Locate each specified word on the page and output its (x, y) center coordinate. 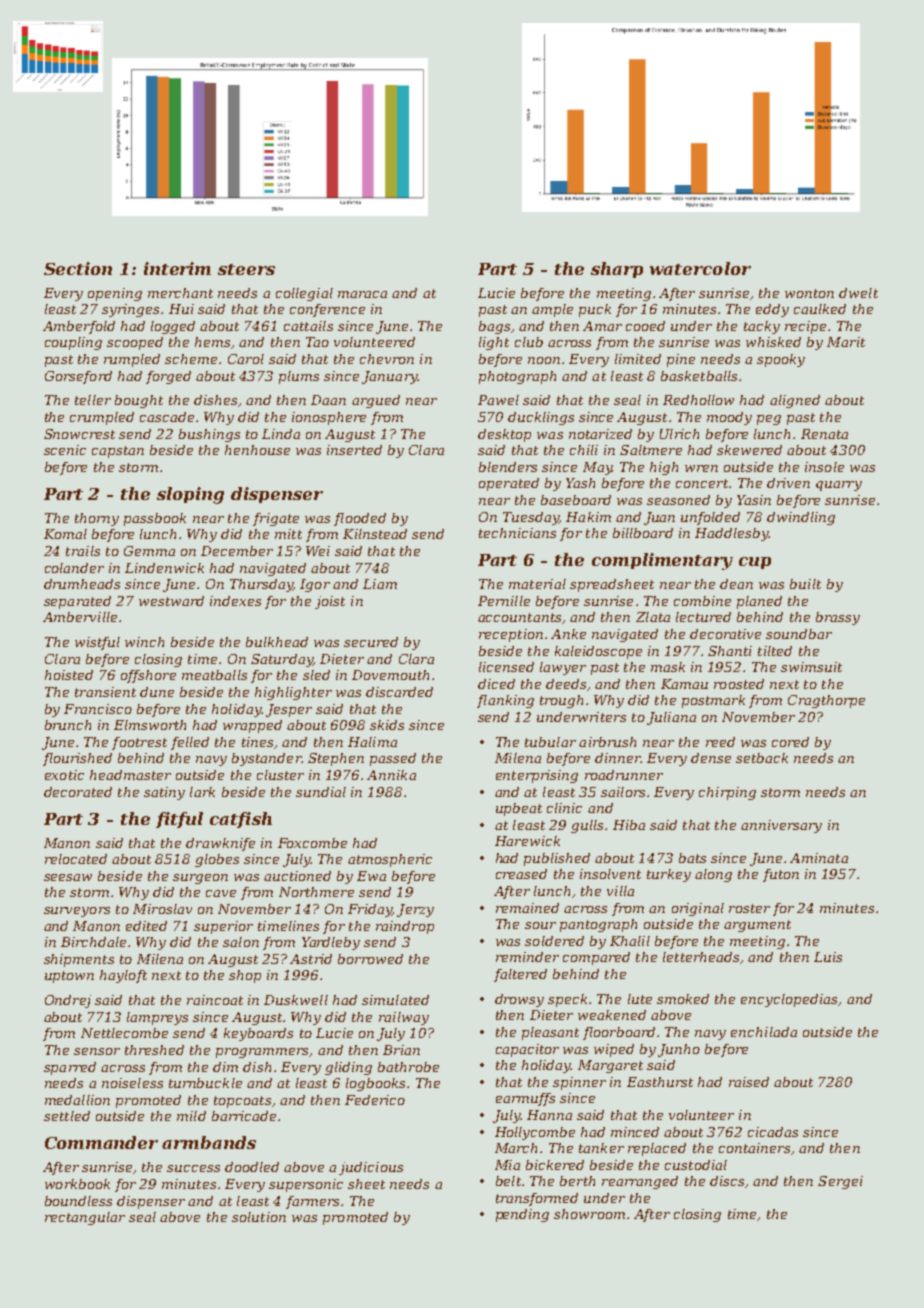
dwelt (858, 293)
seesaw (68, 877)
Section (78, 268)
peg (769, 420)
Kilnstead (375, 534)
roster (749, 908)
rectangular (85, 1218)
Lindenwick (164, 568)
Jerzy (415, 910)
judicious (371, 1168)
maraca (362, 294)
